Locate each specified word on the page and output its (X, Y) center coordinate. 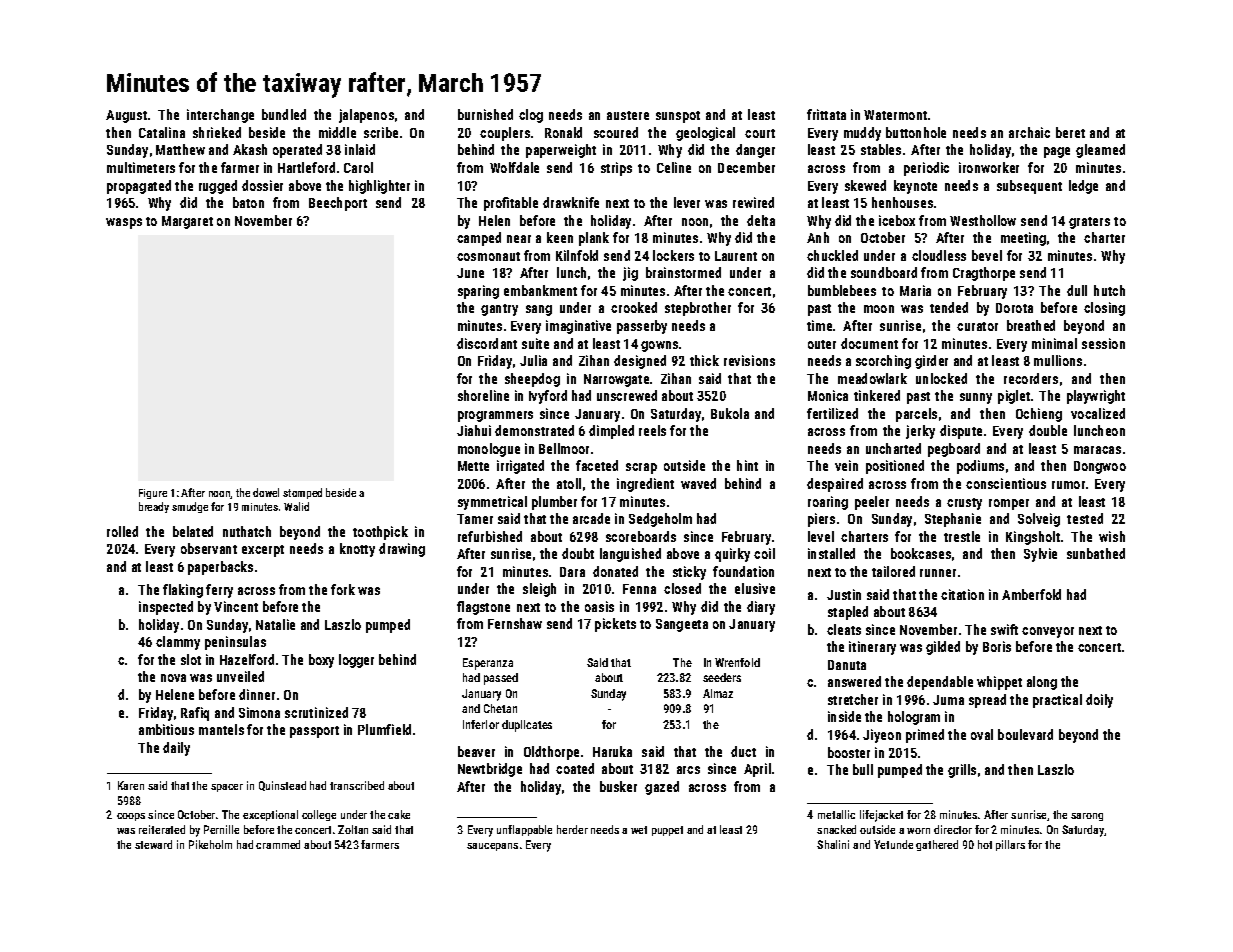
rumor (1068, 485)
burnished (485, 114)
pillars (1010, 845)
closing (1104, 309)
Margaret (187, 222)
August (126, 116)
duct (743, 751)
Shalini (833, 844)
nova (173, 678)
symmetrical (492, 503)
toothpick (380, 533)
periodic (926, 169)
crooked (634, 307)
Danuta (847, 665)
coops (131, 817)
